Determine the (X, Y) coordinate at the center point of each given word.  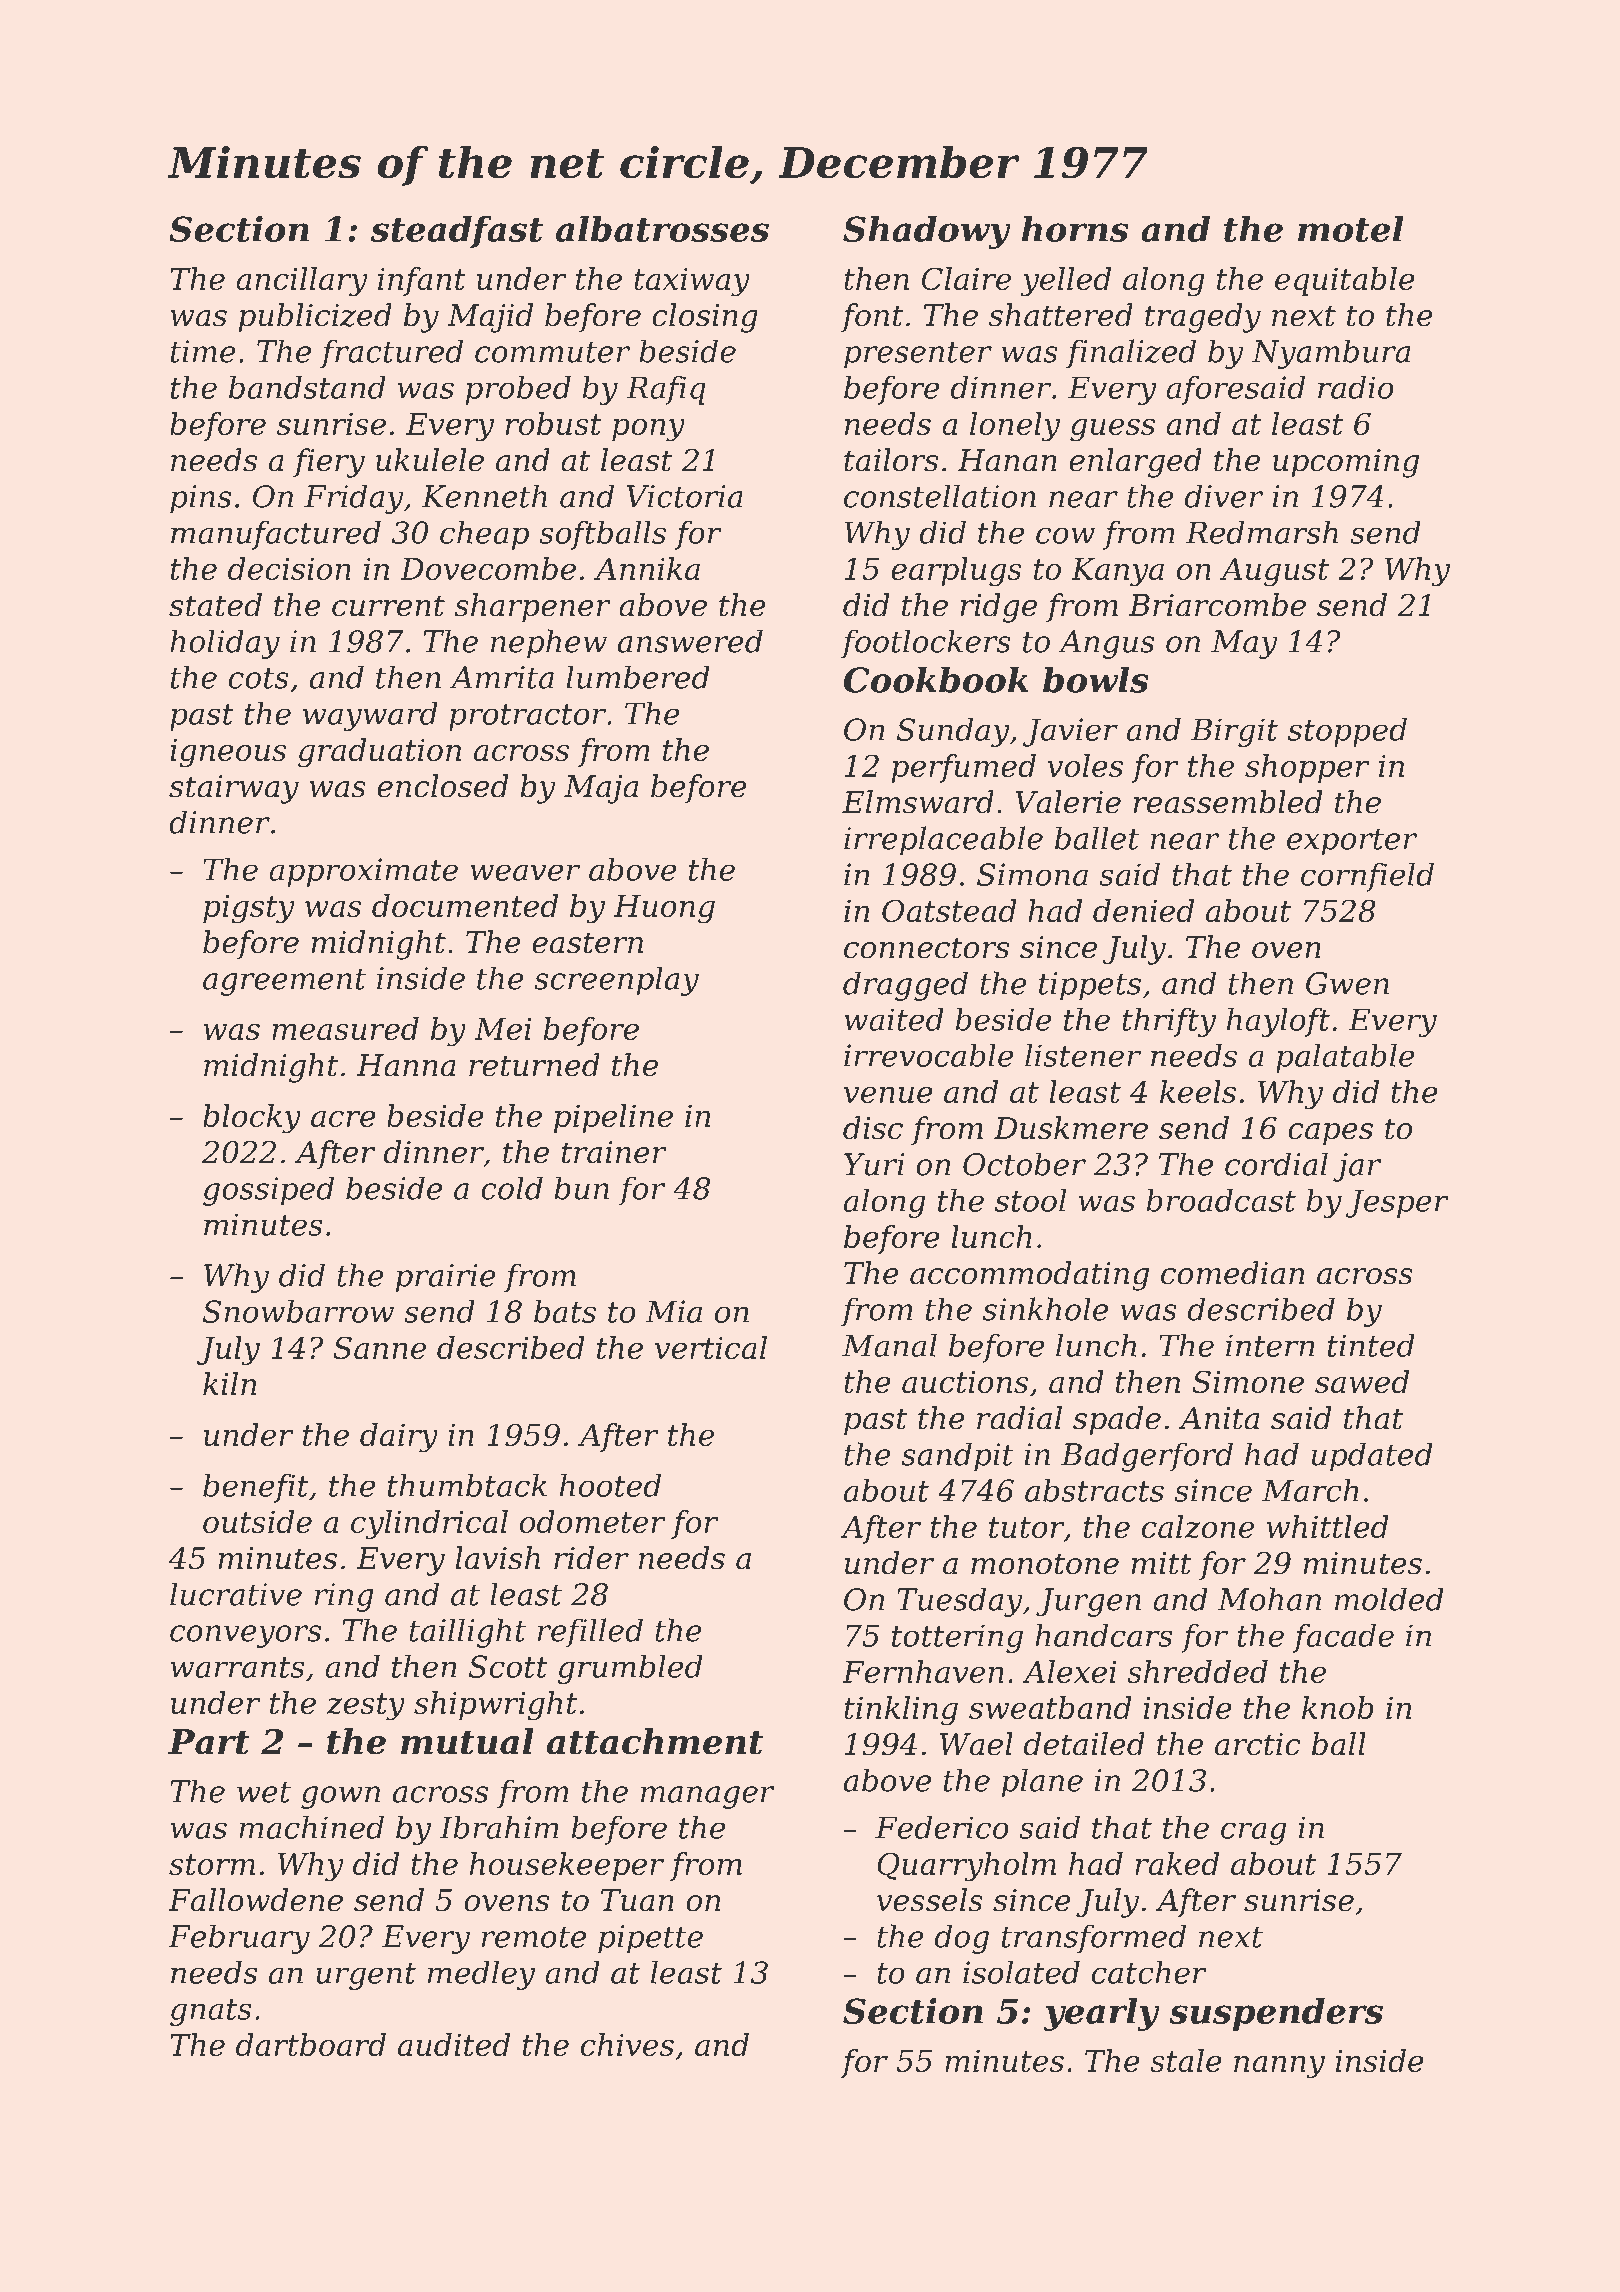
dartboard (311, 2044)
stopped (1347, 732)
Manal (889, 1345)
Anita (1219, 1418)
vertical (711, 1347)
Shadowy (927, 232)
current (388, 606)
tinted (1371, 1345)
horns (1075, 229)
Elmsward (918, 802)
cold (512, 1188)
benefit (256, 1488)
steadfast (457, 232)
